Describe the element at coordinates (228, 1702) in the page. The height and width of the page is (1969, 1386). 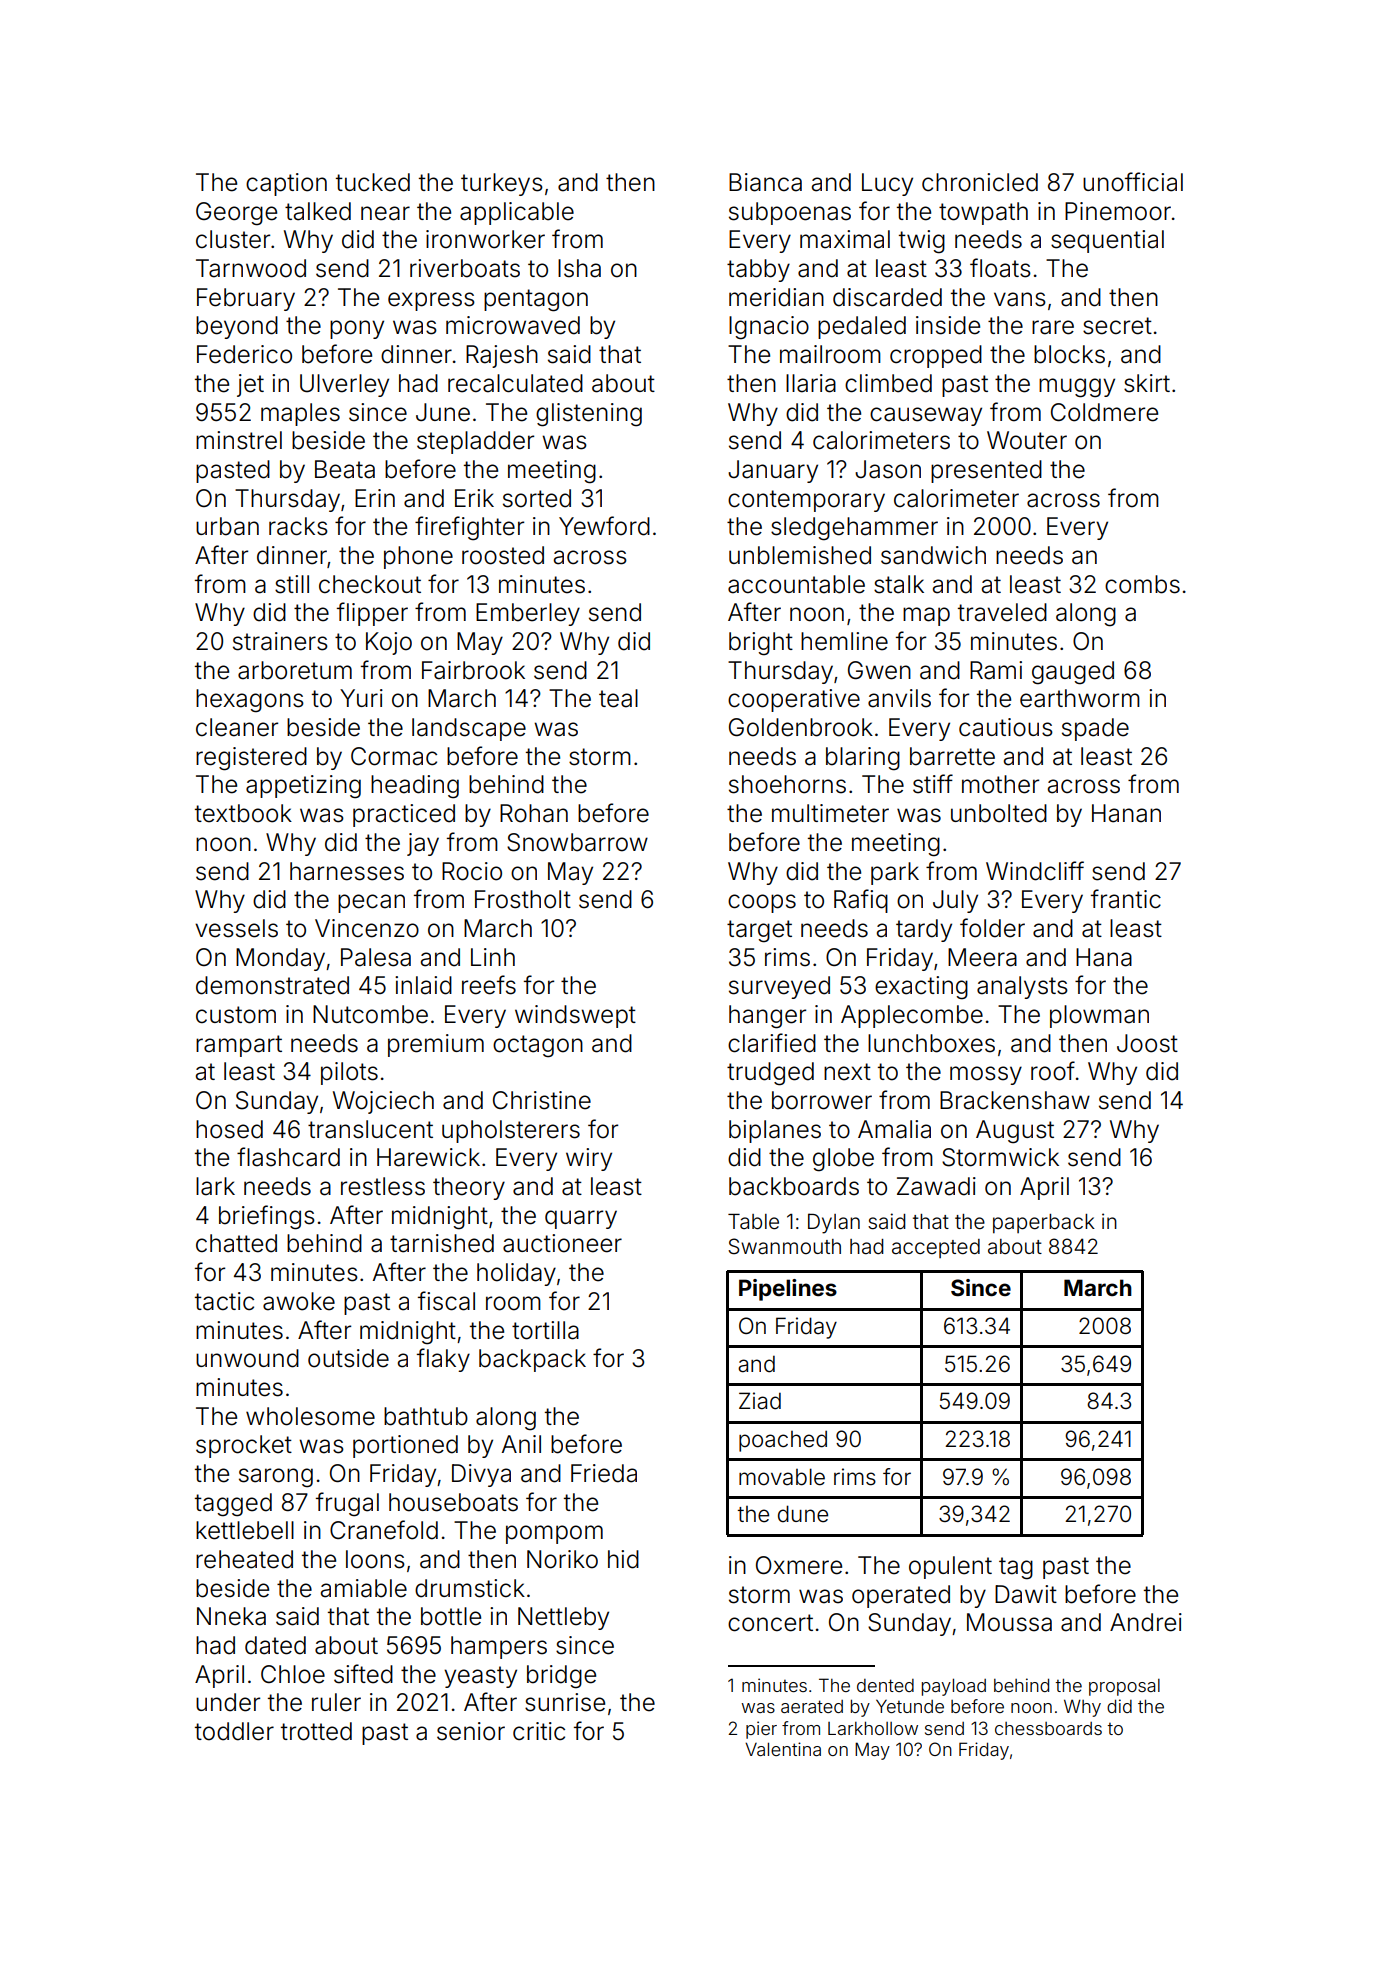
I see `under` at that location.
